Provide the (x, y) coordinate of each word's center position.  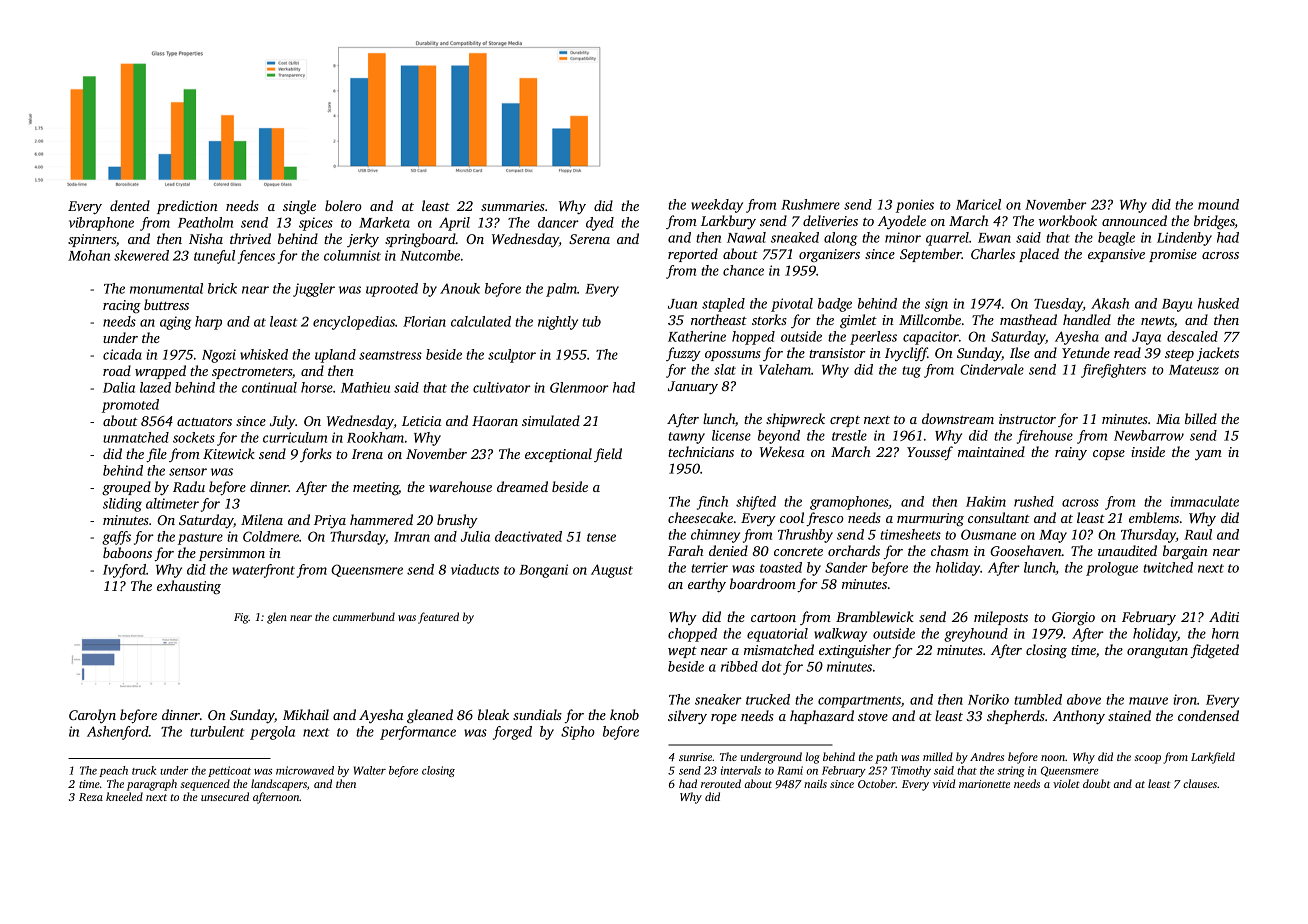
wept (682, 652)
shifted (756, 503)
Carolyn (92, 716)
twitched (1168, 567)
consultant (999, 517)
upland (335, 356)
